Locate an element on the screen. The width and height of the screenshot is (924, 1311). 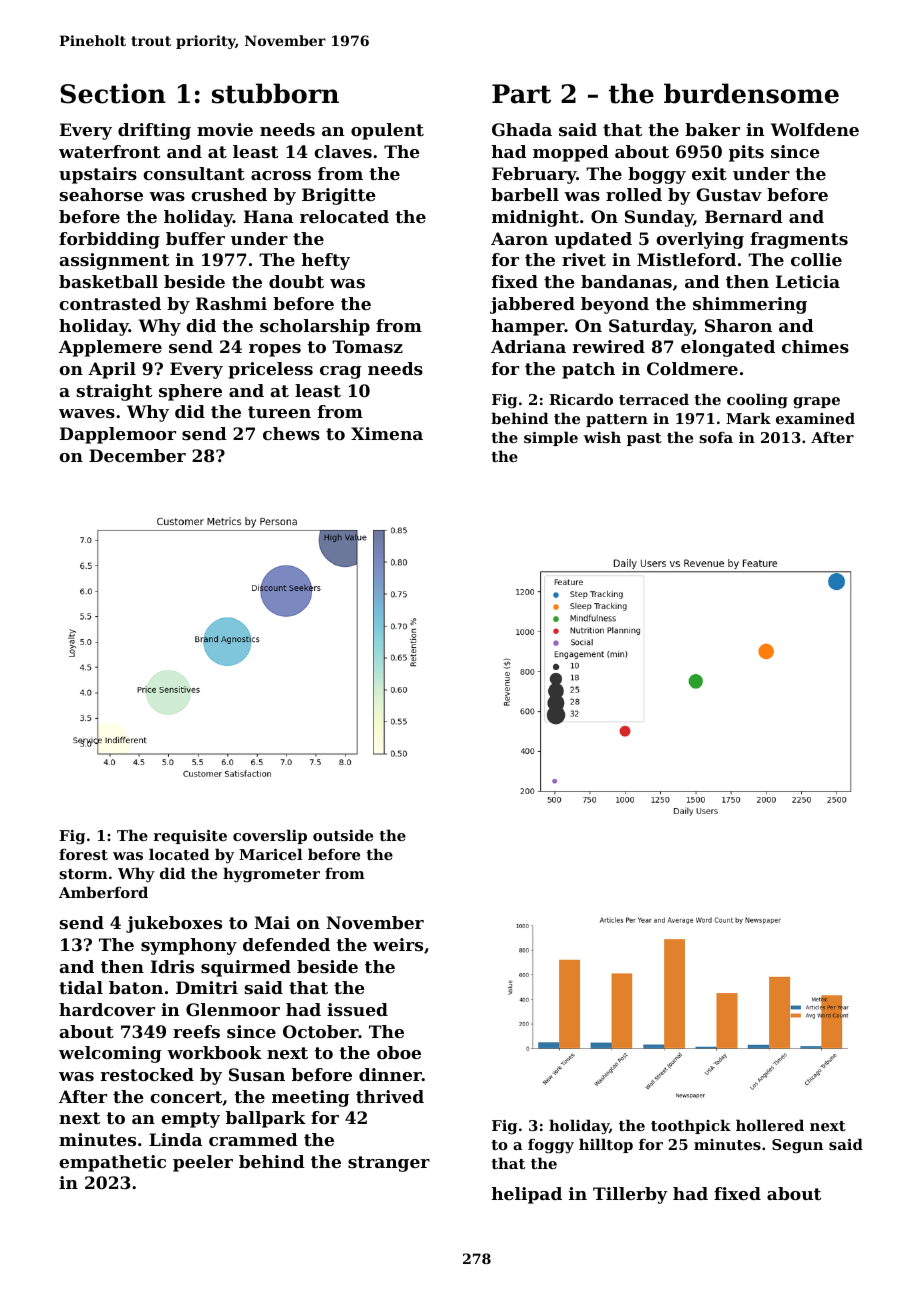
empathetic is located at coordinates (112, 1163).
